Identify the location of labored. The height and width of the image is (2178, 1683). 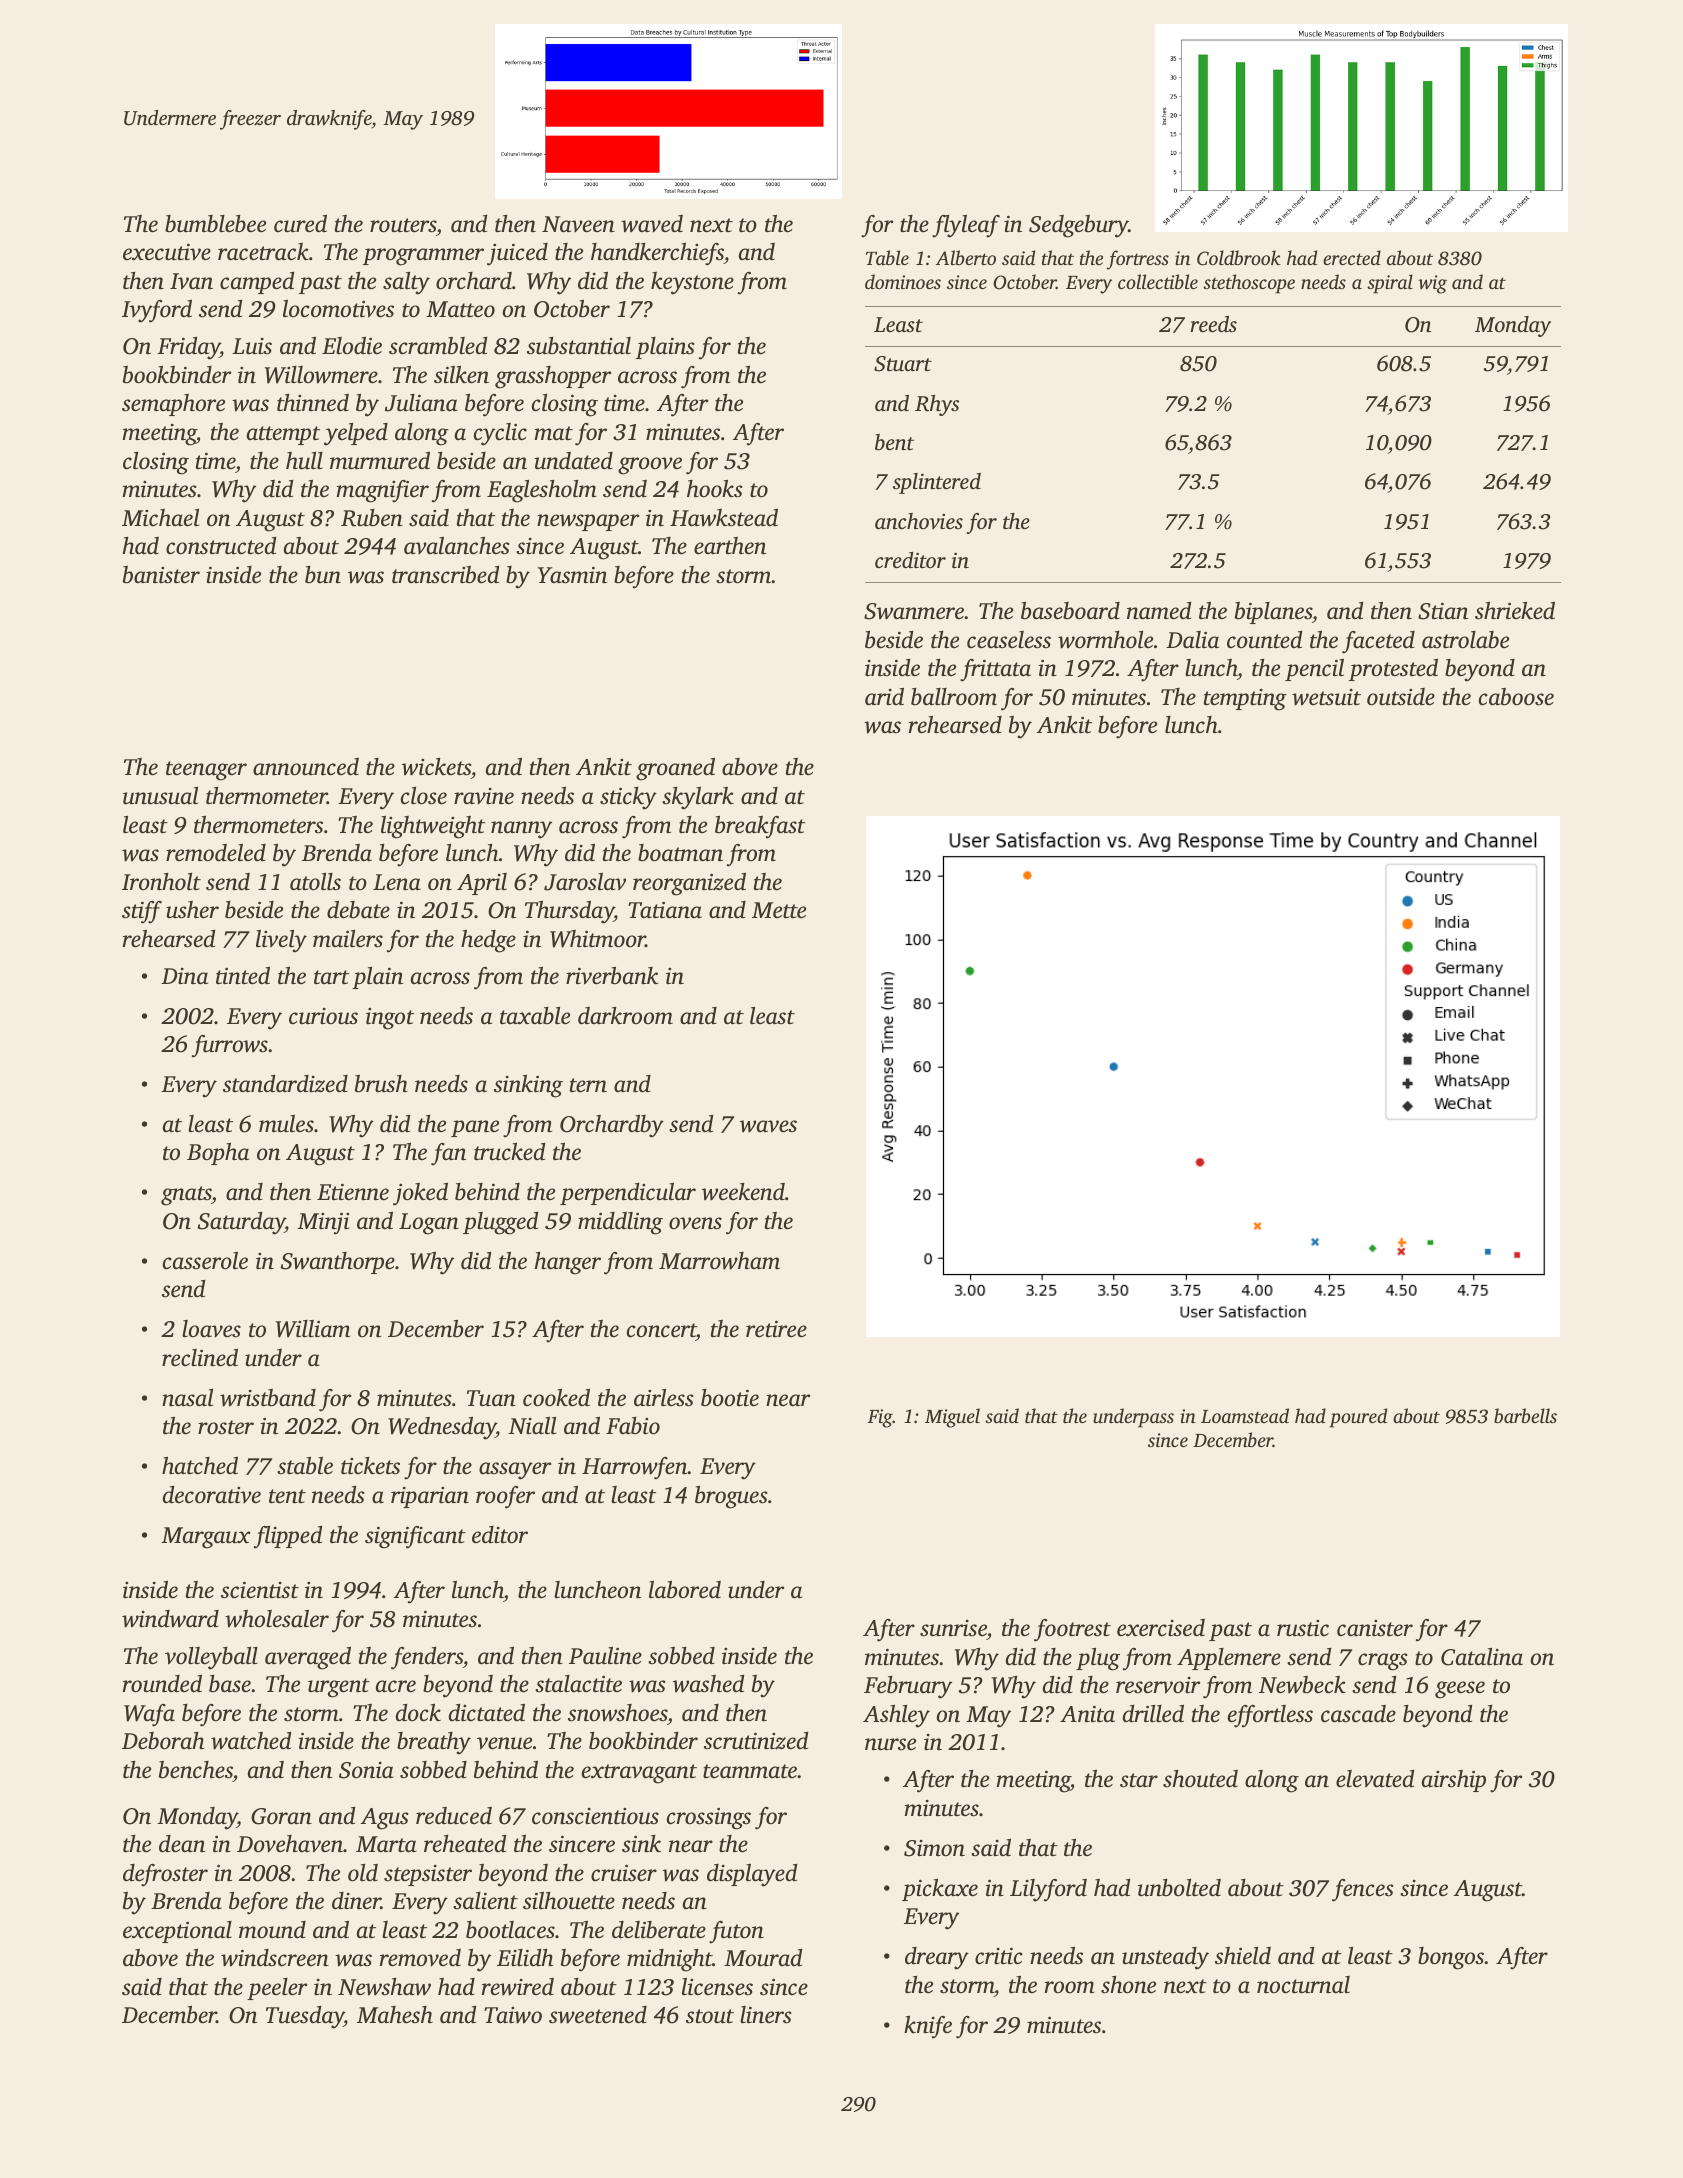
(685, 1590).
